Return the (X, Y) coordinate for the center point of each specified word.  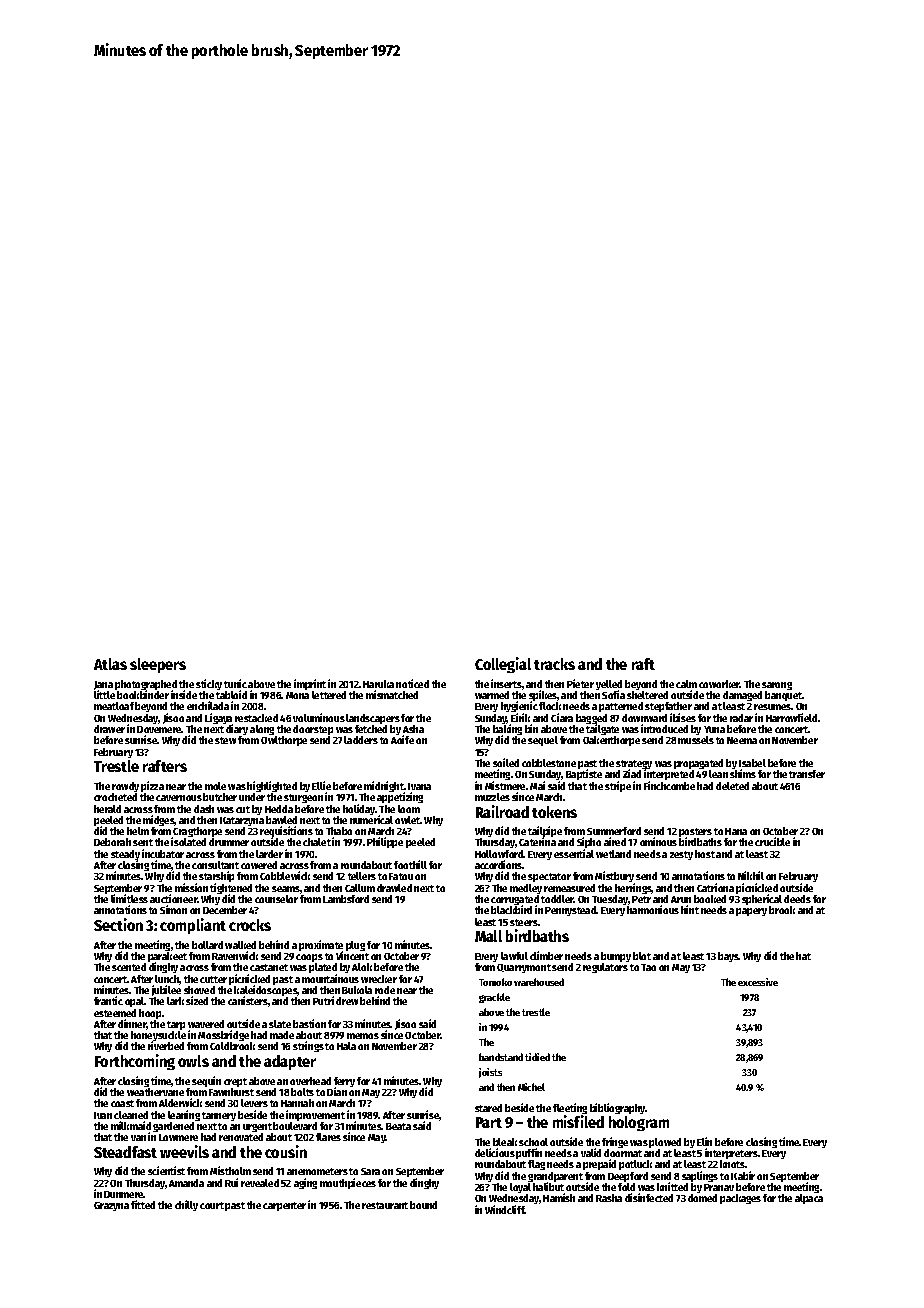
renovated (241, 1137)
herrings (633, 889)
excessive (758, 982)
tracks (554, 664)
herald (107, 809)
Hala (346, 1046)
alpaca (809, 1199)
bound (423, 1205)
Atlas (110, 664)
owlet (408, 820)
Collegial (503, 665)
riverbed (166, 1046)
